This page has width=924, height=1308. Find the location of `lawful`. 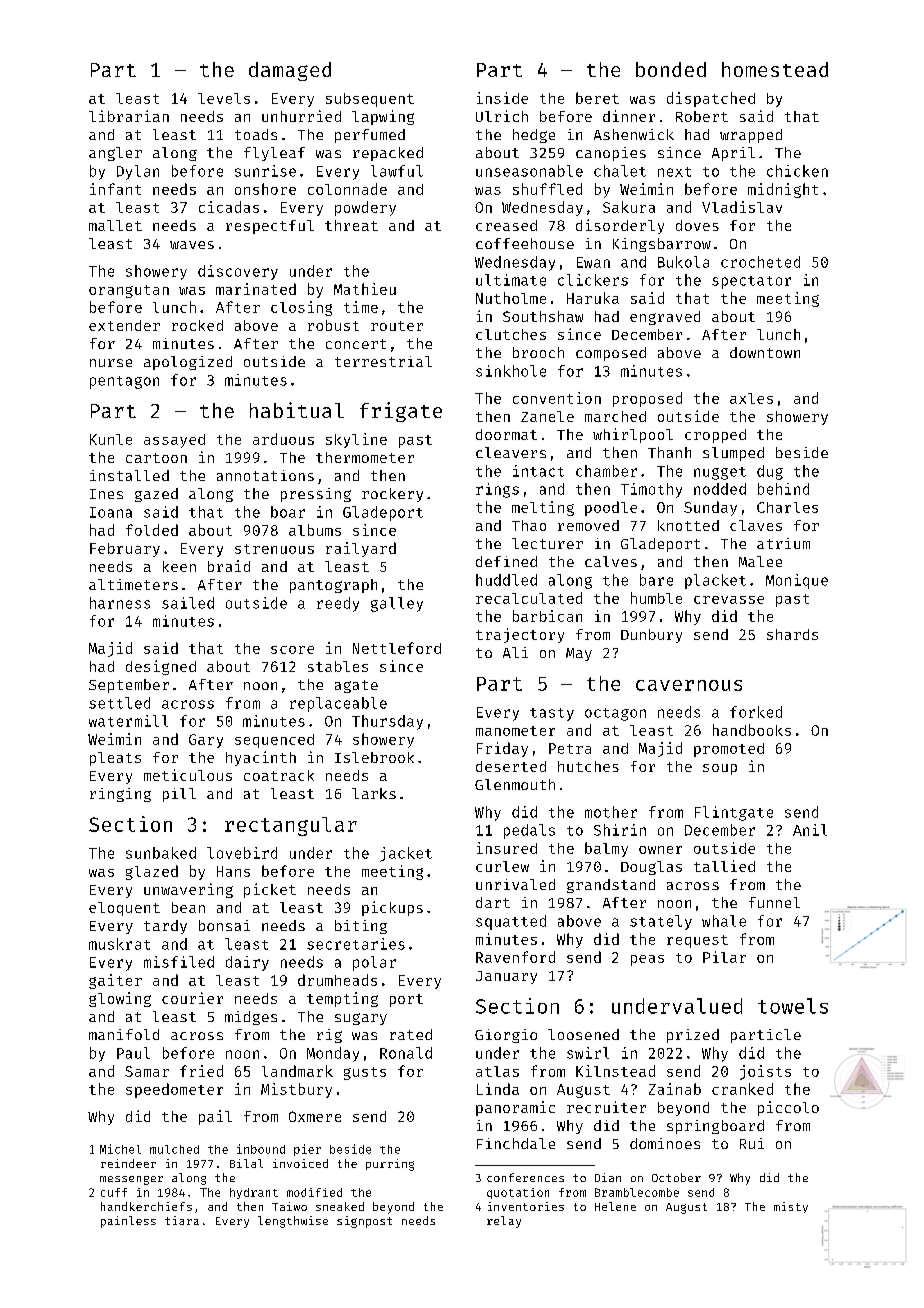

lawful is located at coordinates (397, 171).
